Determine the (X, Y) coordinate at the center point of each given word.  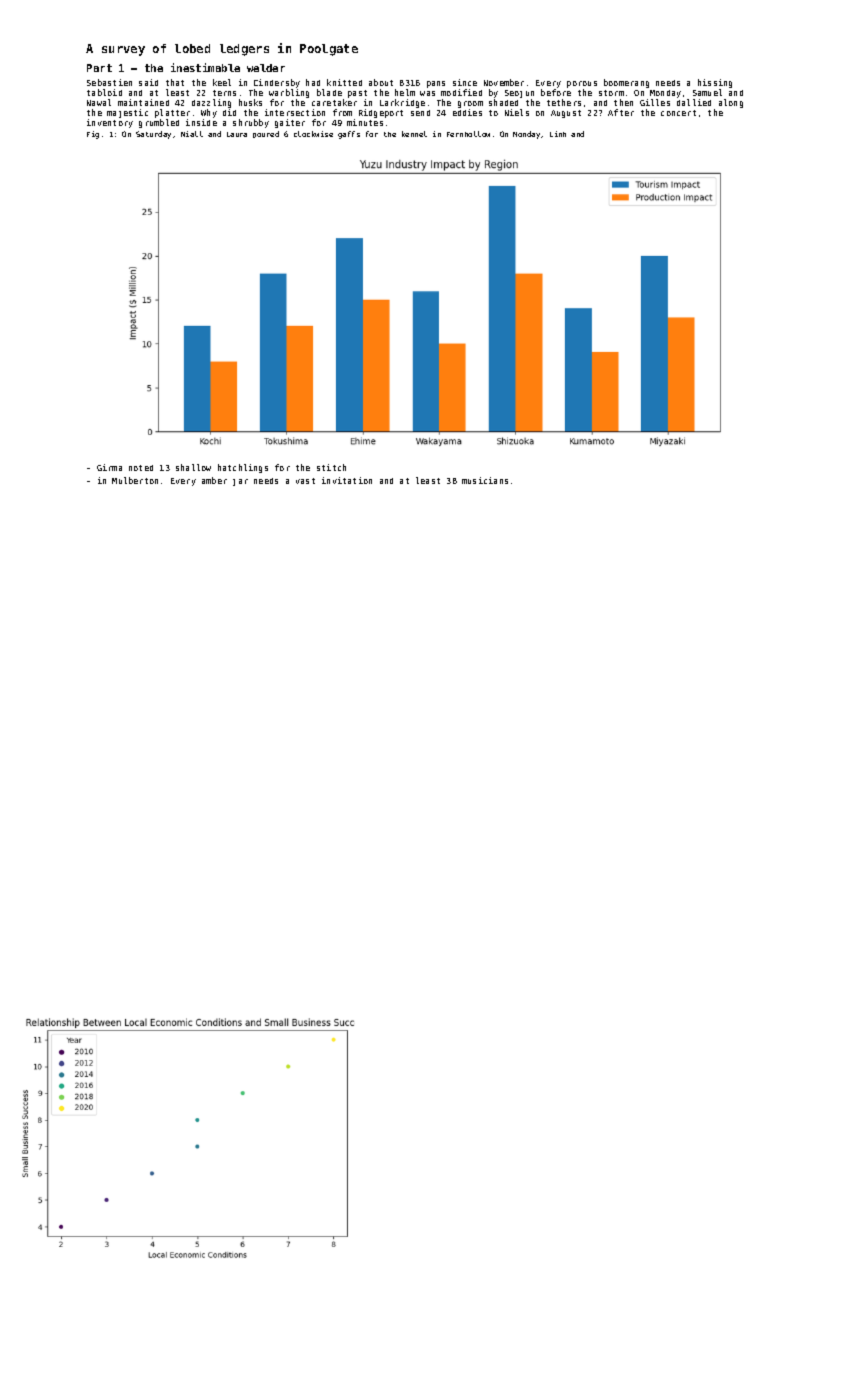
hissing (715, 83)
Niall (192, 134)
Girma (109, 467)
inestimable (205, 67)
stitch (331, 467)
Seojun (519, 94)
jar (240, 482)
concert (678, 113)
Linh (558, 134)
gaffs (349, 135)
